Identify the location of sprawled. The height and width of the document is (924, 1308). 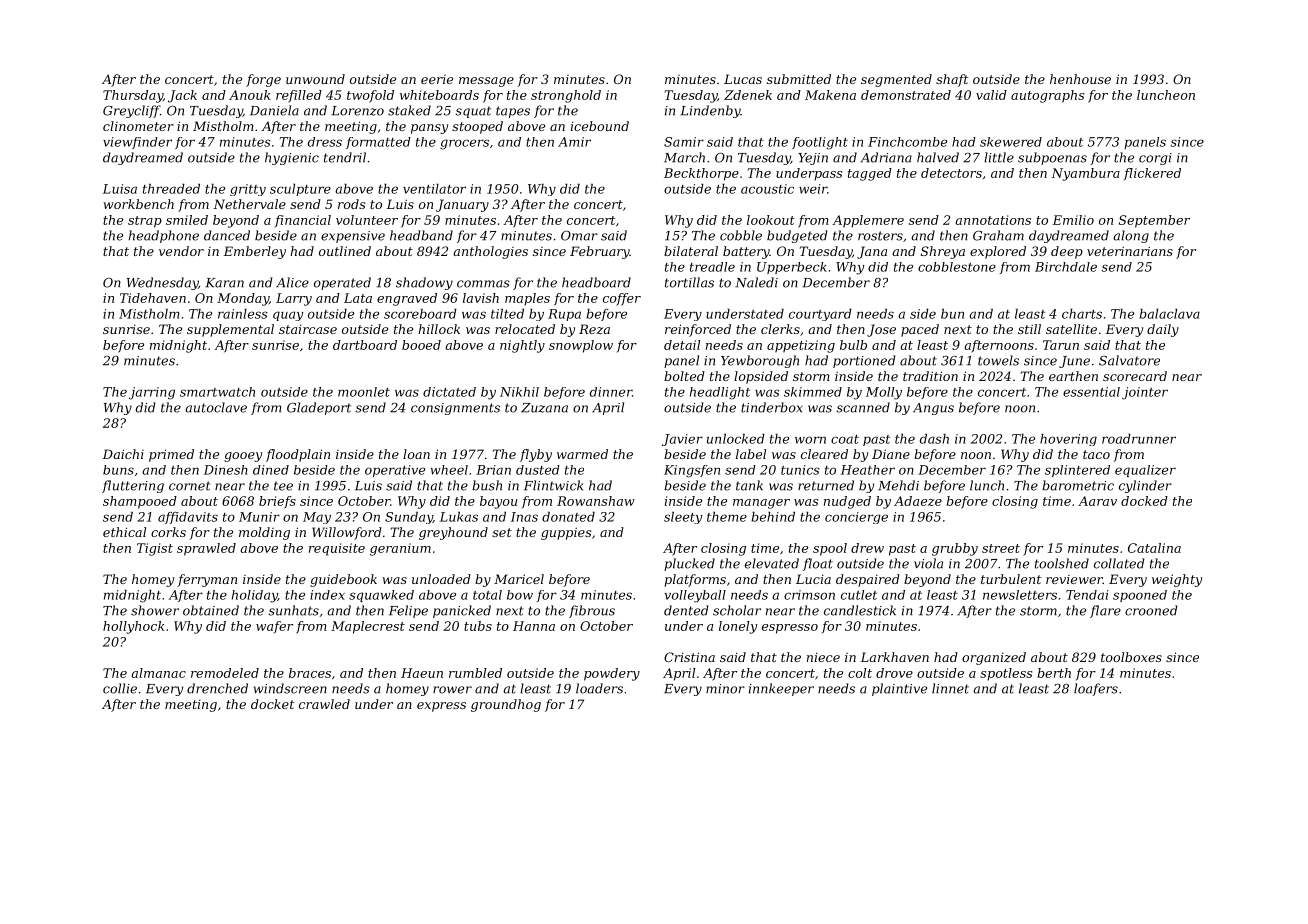
(206, 549).
